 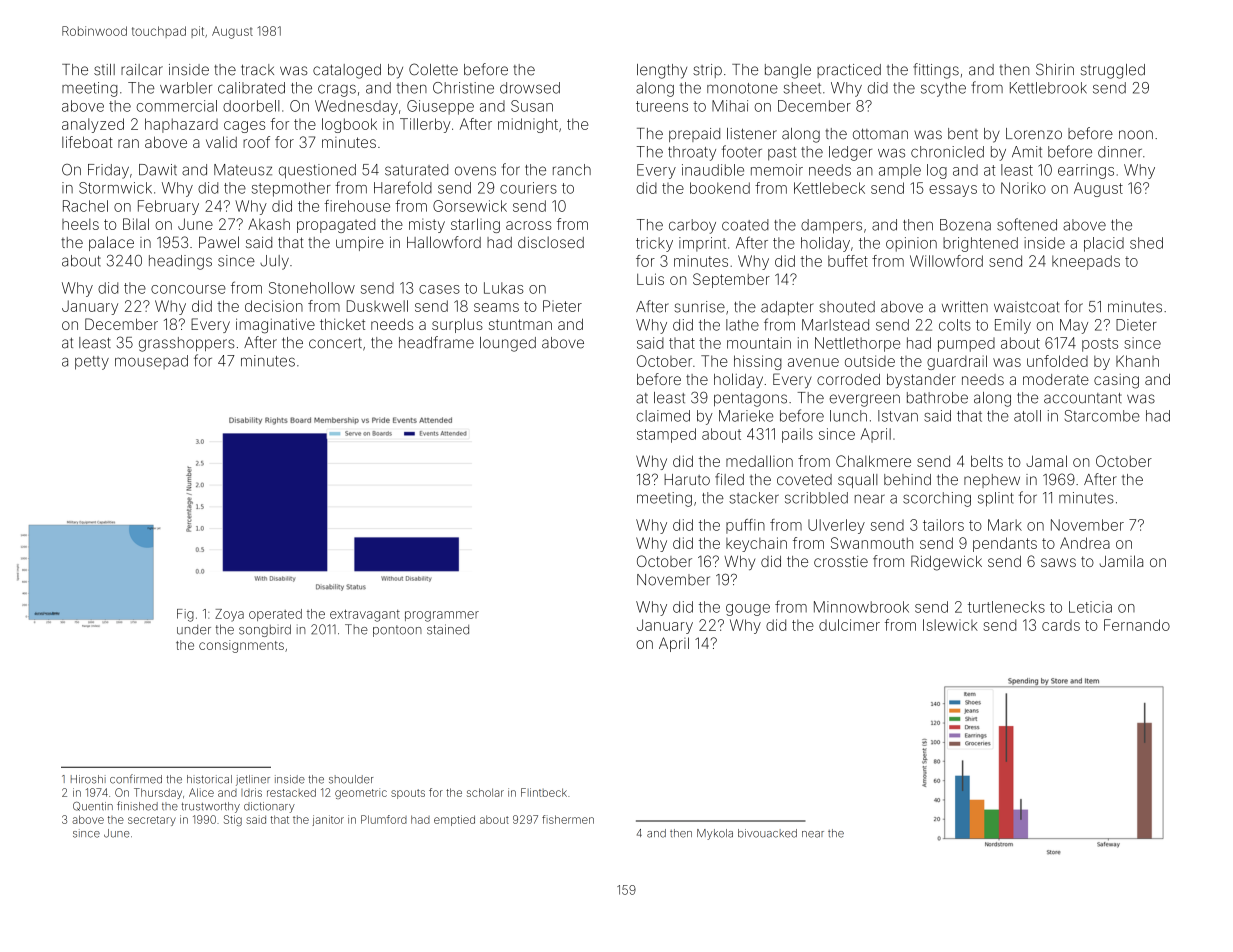 What do you see at coordinates (142, 70) in the page?
I see `railcar` at bounding box center [142, 70].
